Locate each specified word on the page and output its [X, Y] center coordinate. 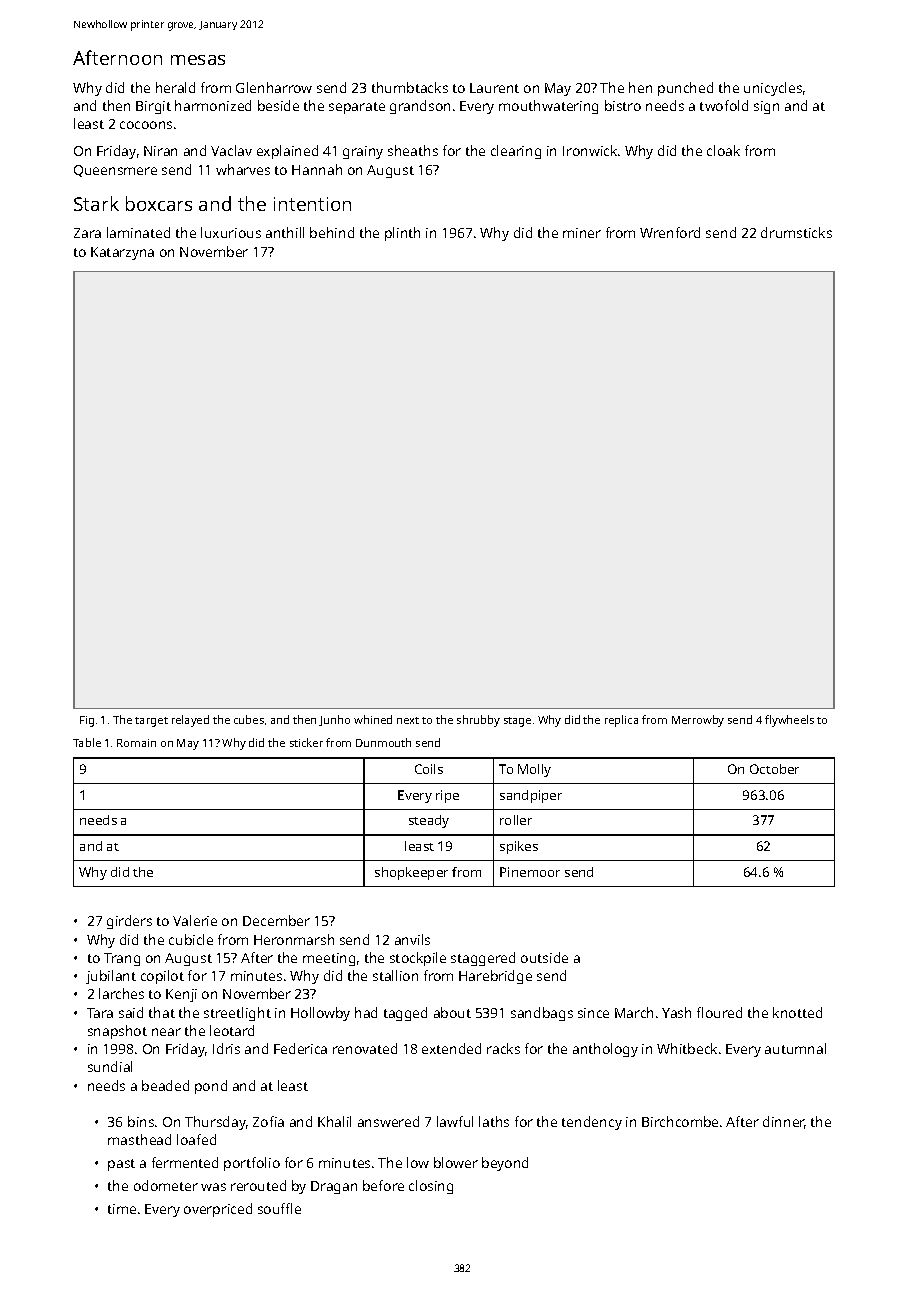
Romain [136, 743]
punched [685, 89]
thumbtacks [410, 87]
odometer [166, 1185]
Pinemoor [530, 872]
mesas [198, 60]
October [774, 769]
